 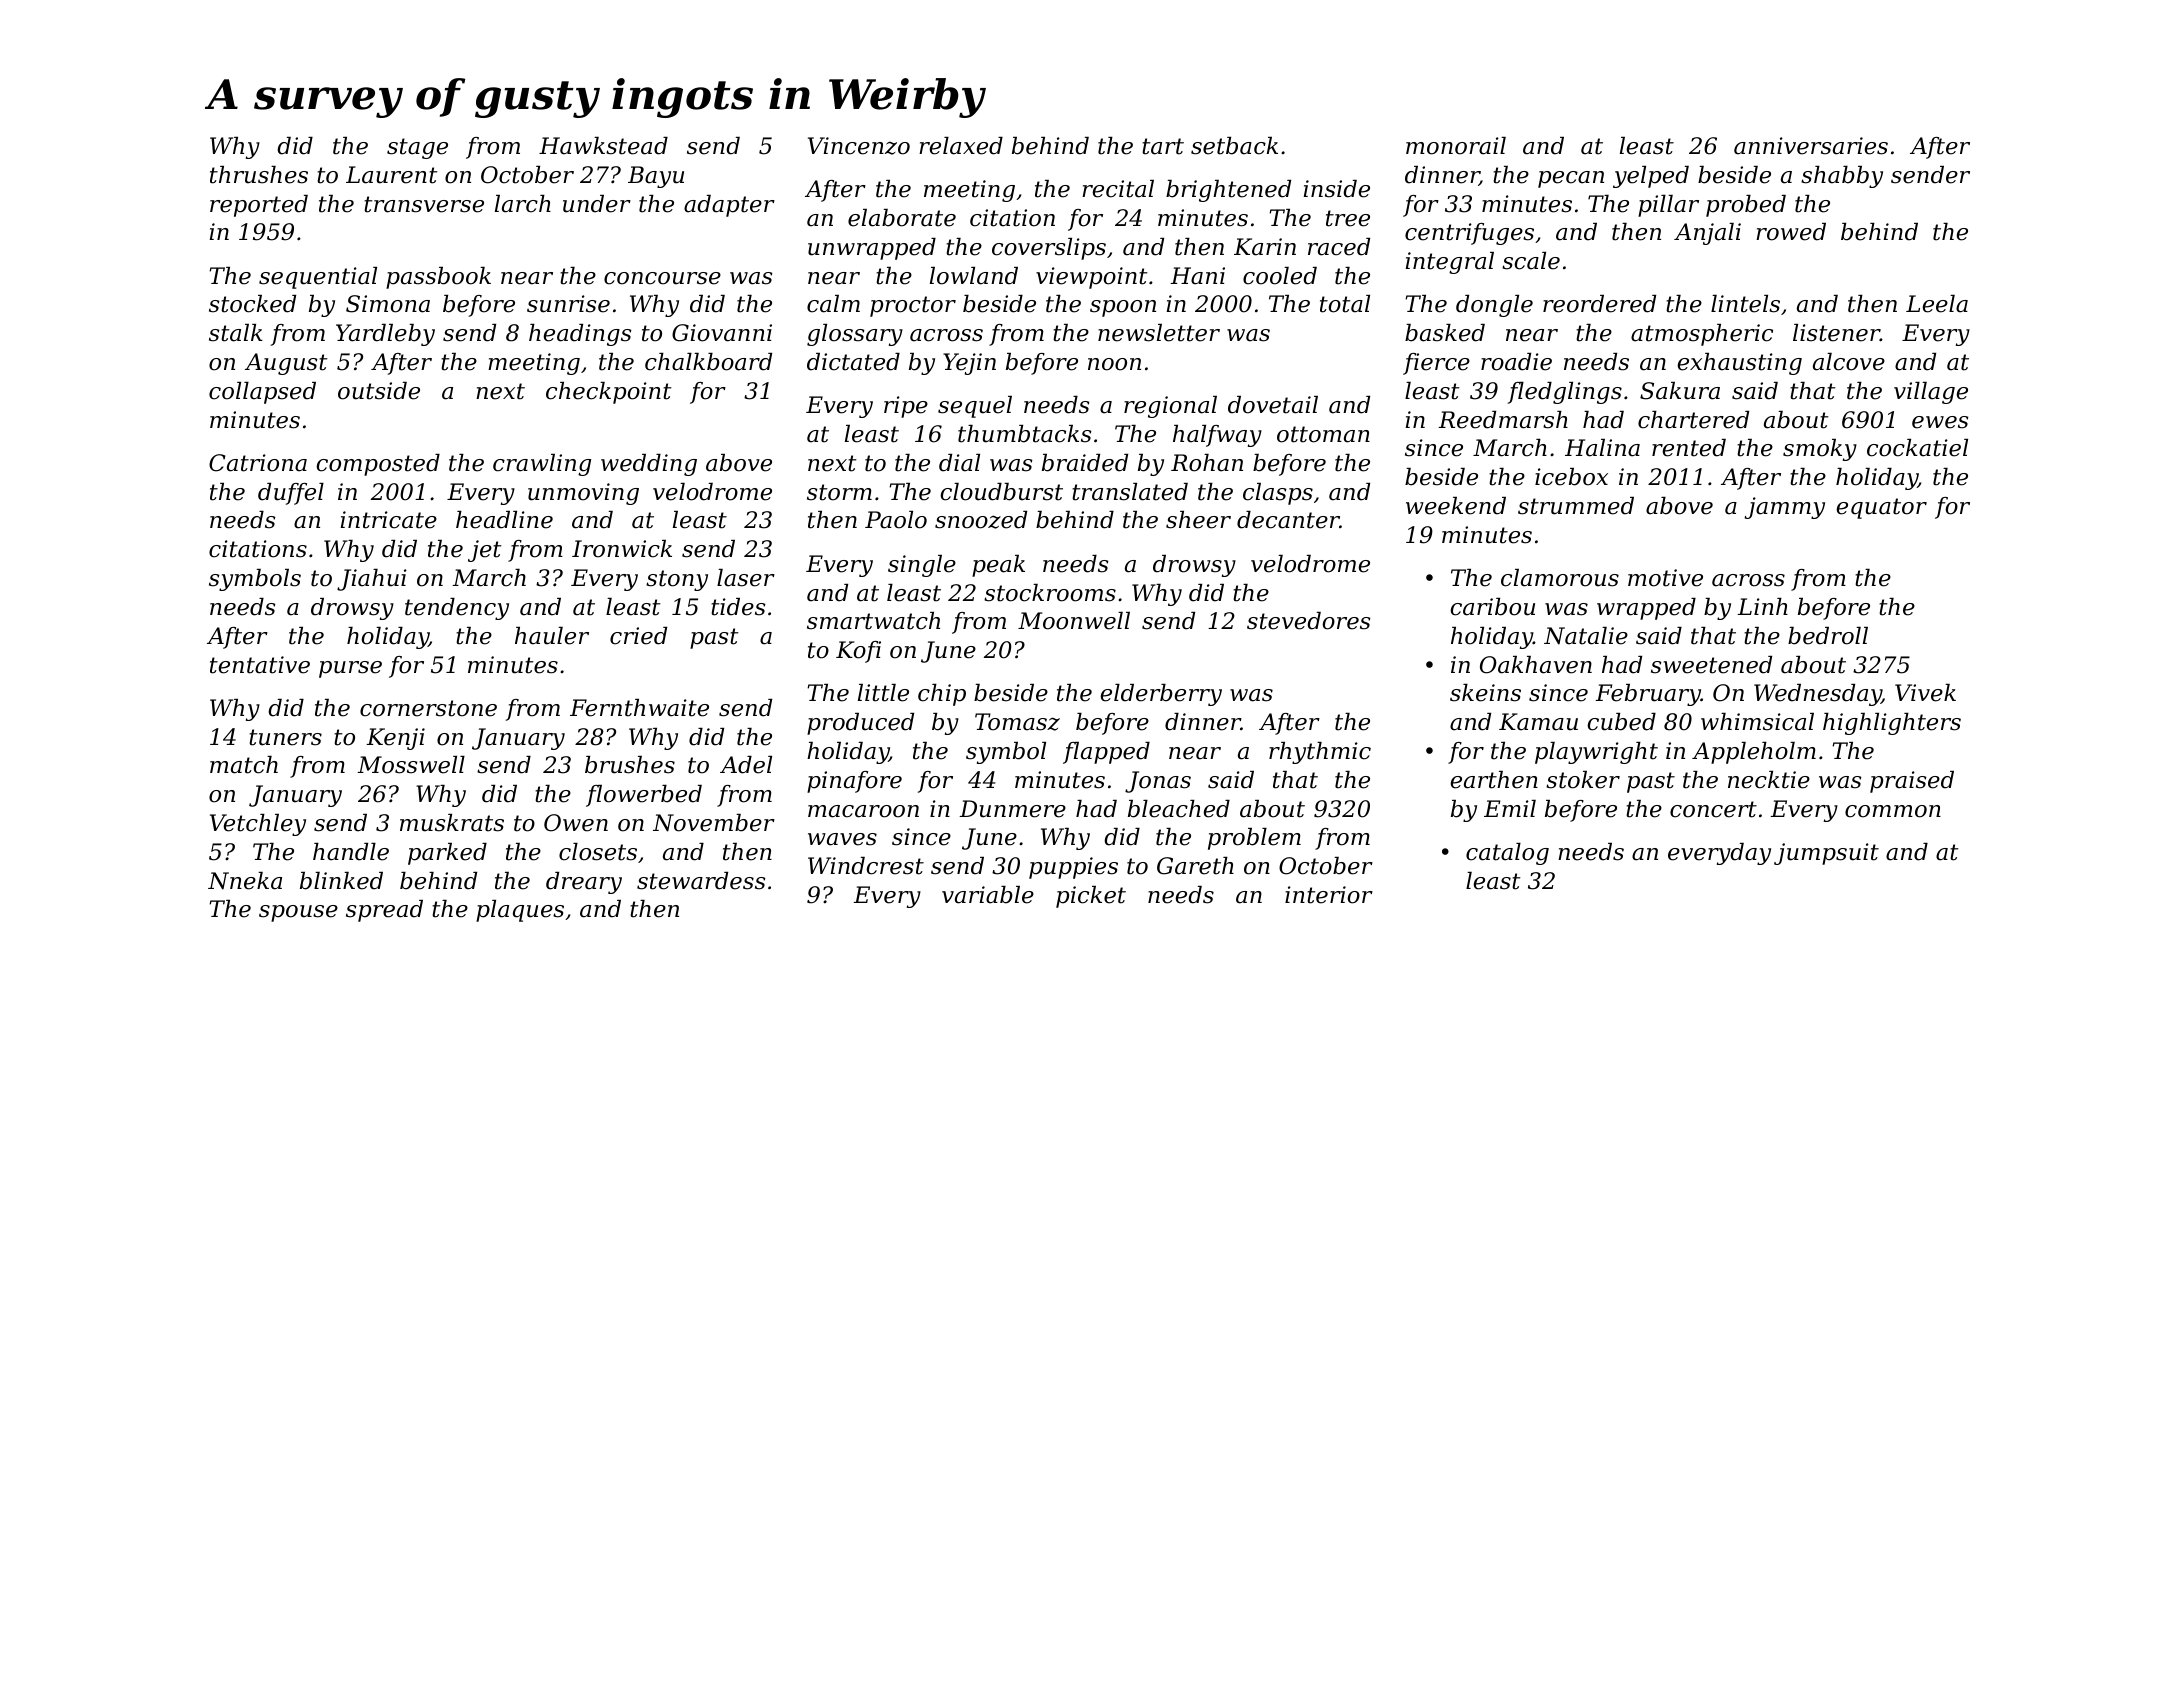 What do you see at coordinates (523, 204) in the image?
I see `larch` at bounding box center [523, 204].
